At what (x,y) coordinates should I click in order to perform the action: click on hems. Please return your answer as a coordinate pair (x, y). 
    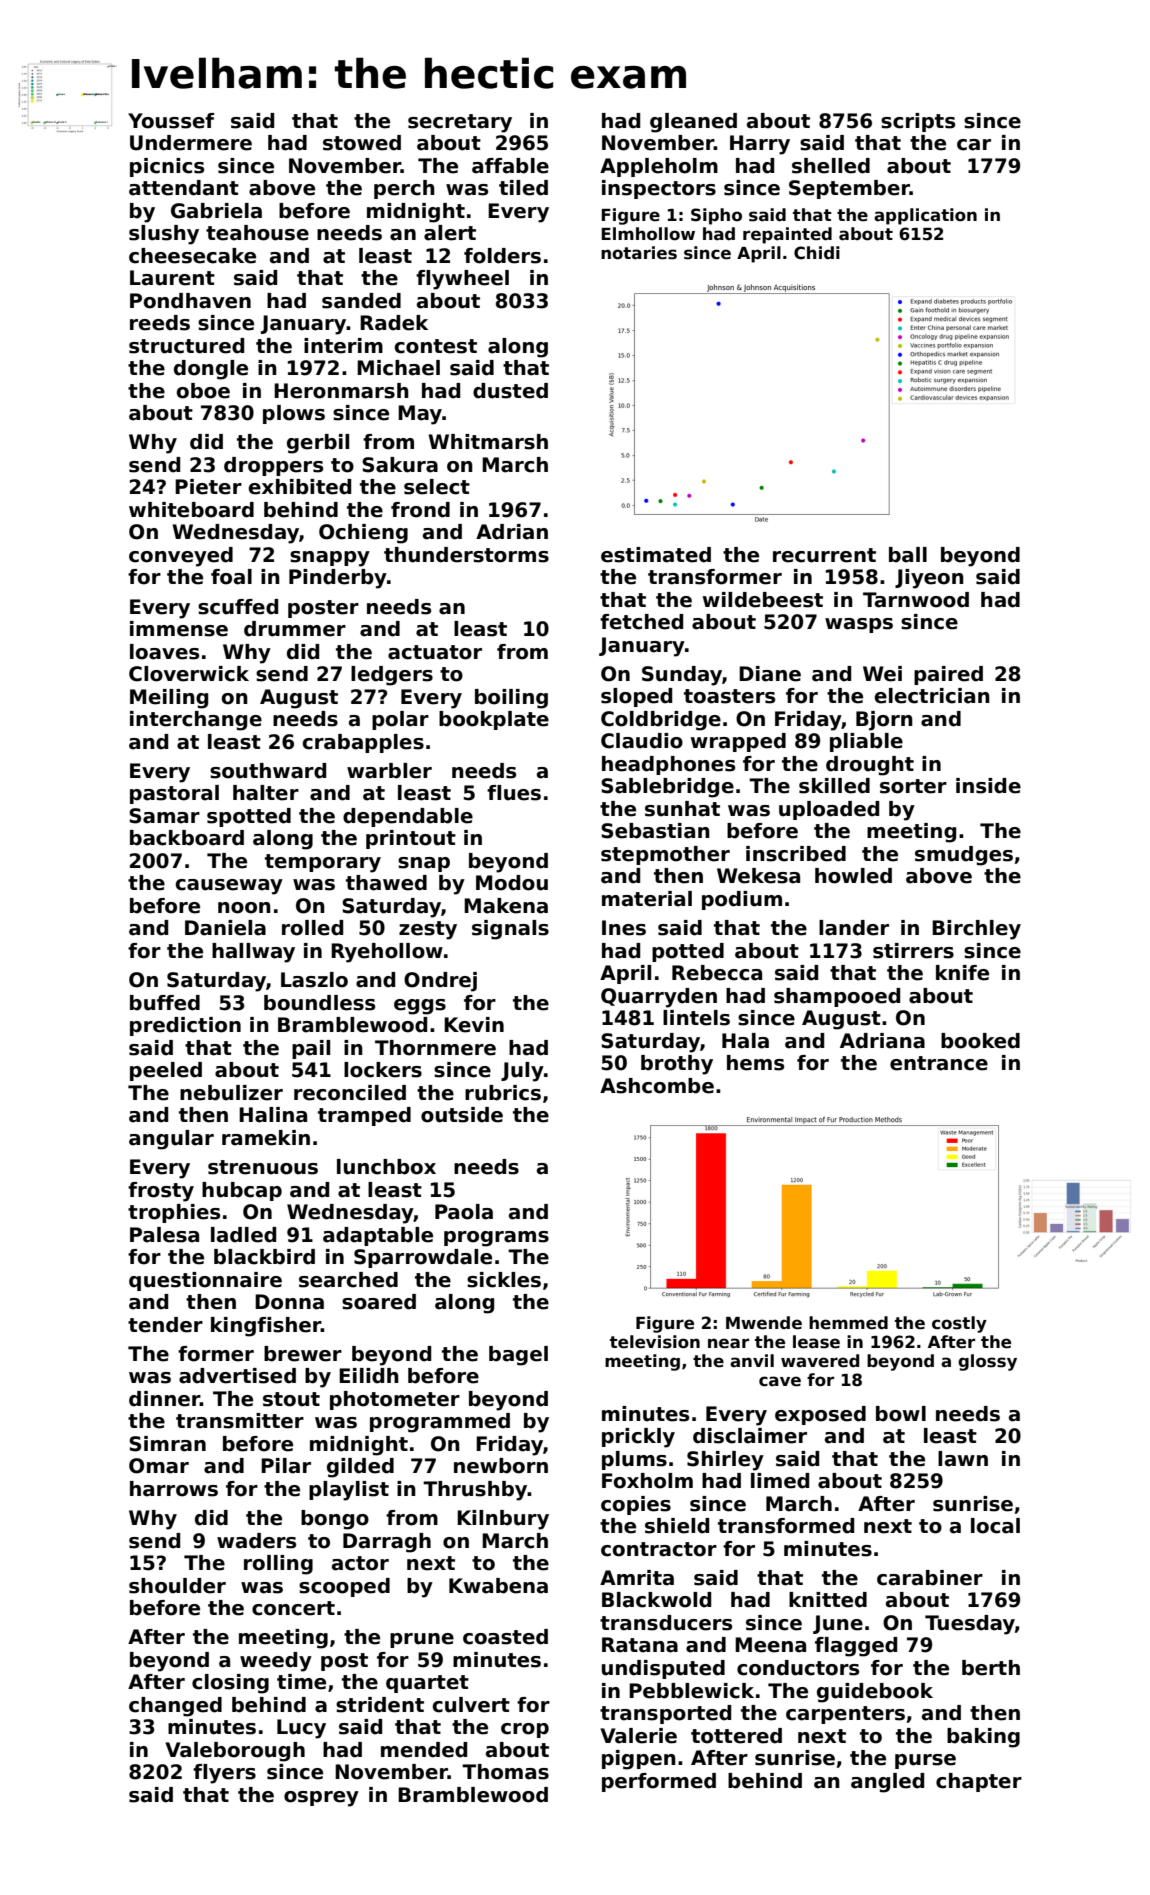
    Looking at the image, I should click on (755, 1063).
